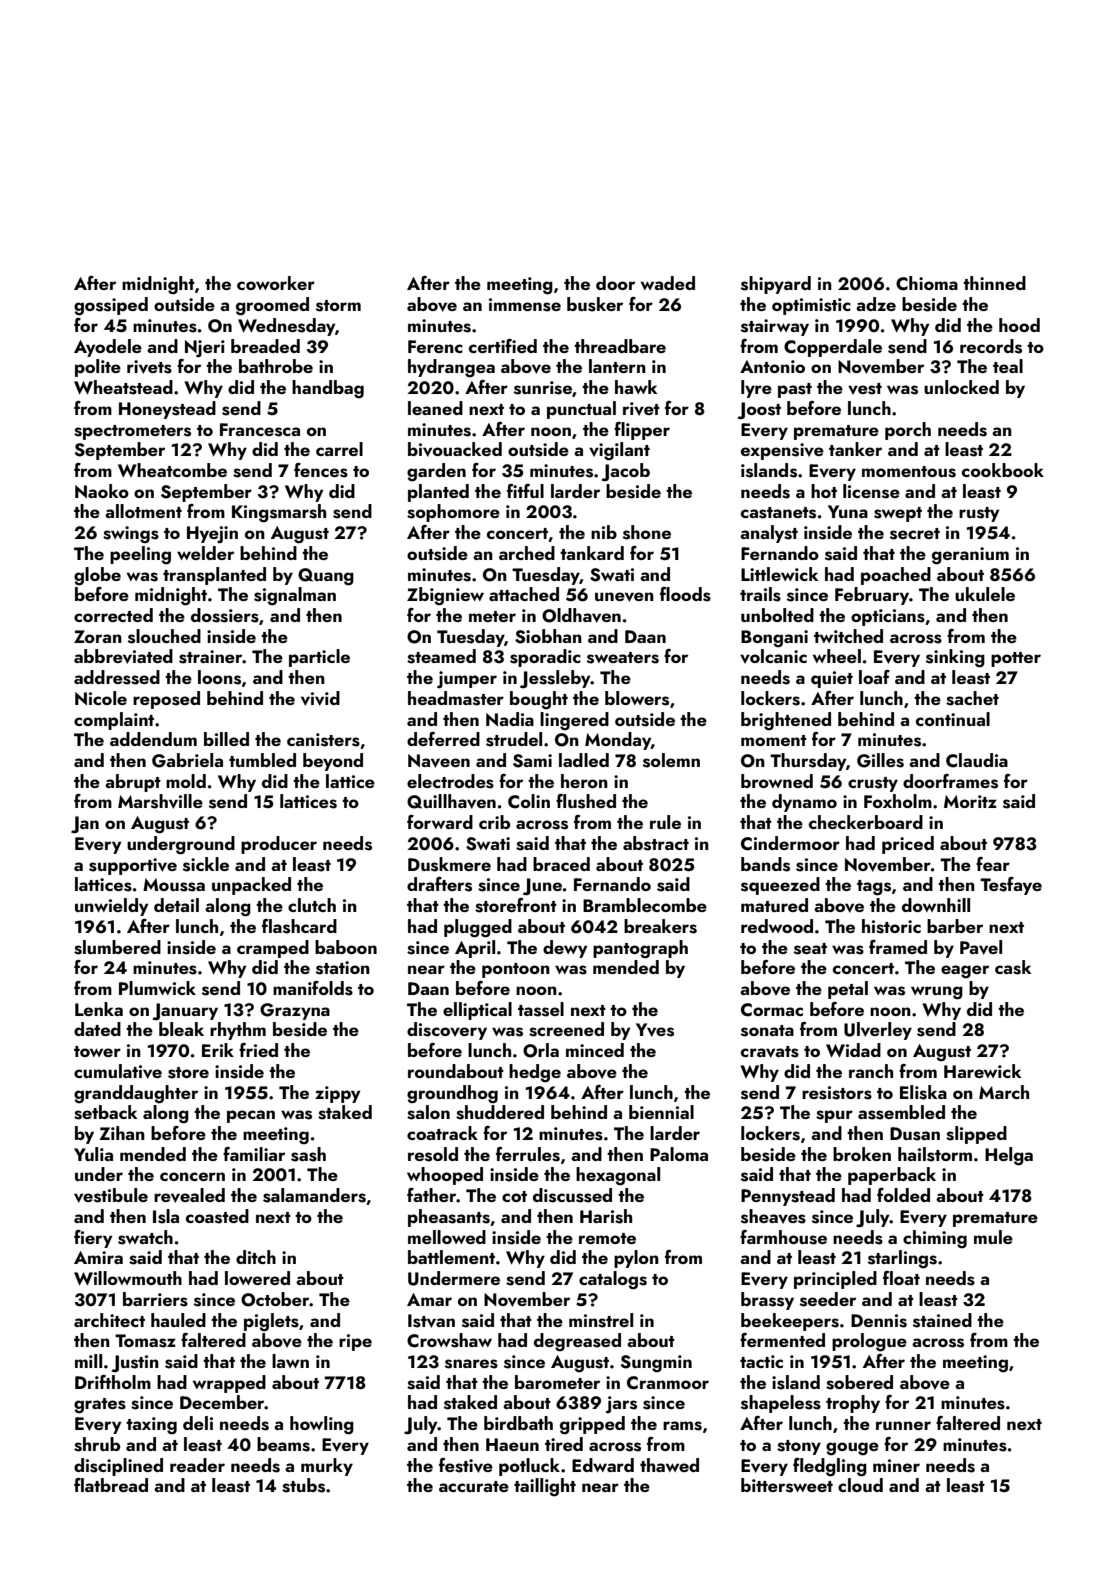  I want to click on dated, so click(97, 1029).
